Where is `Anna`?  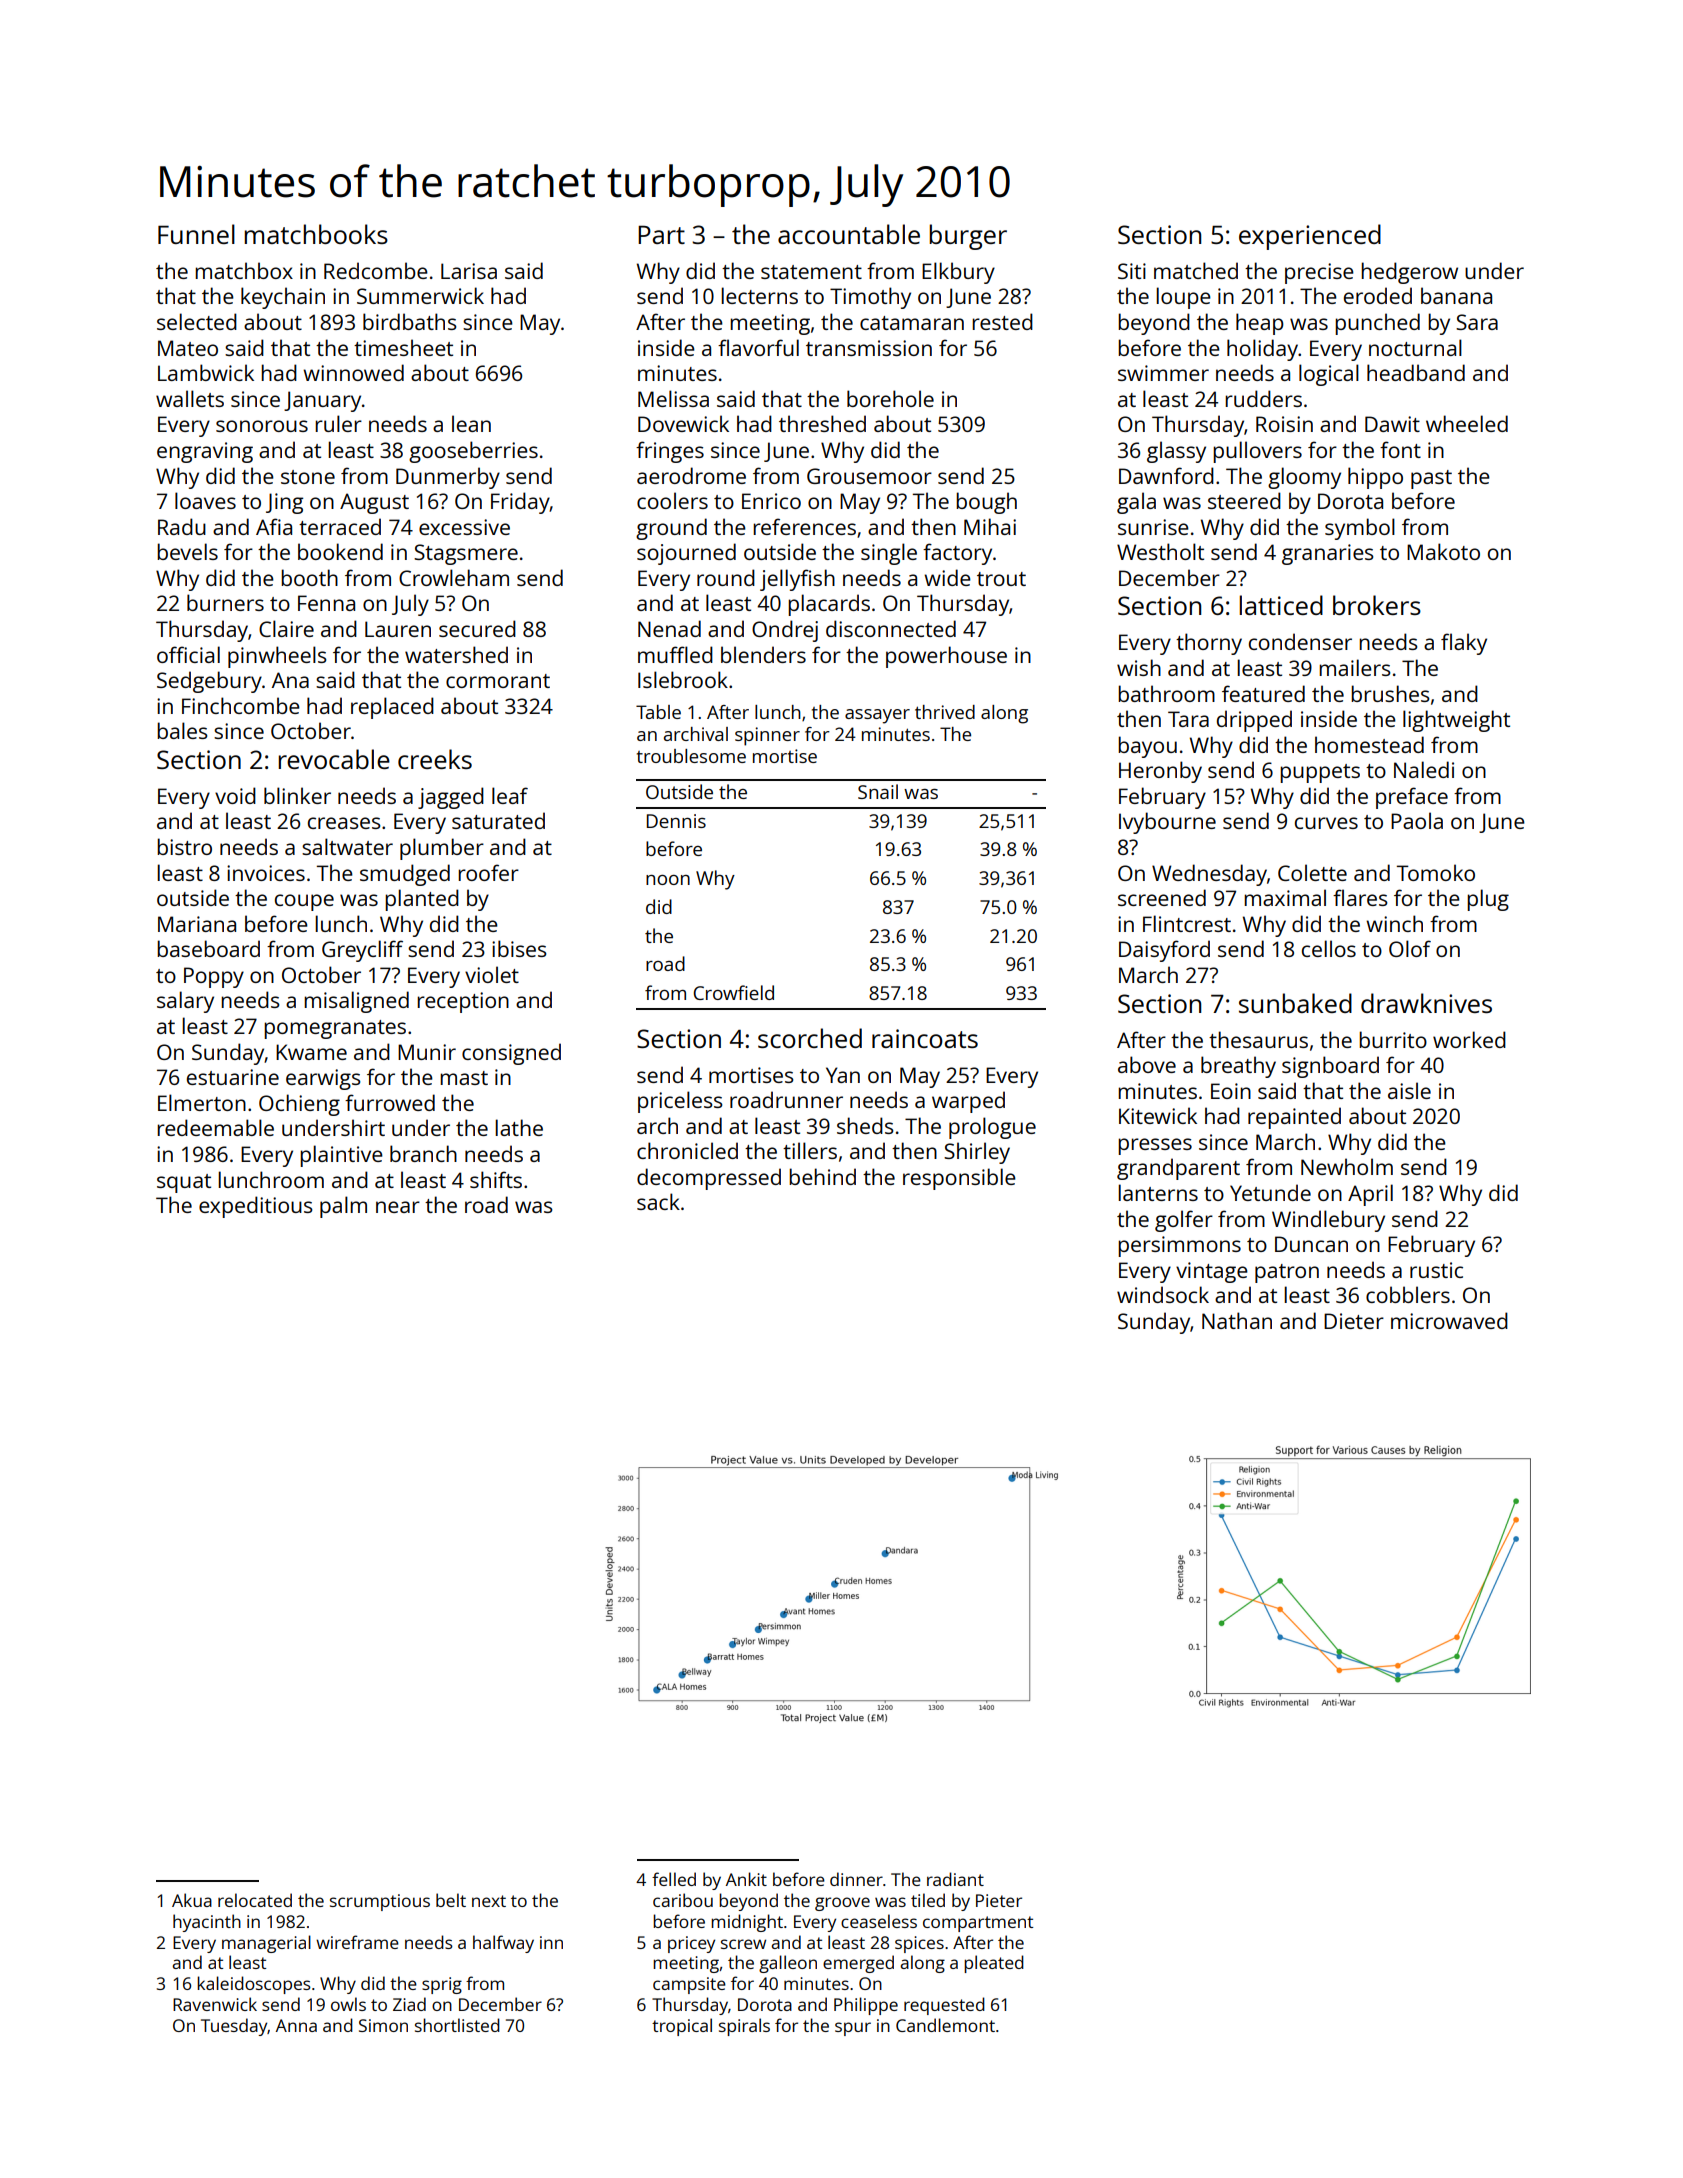 Anna is located at coordinates (296, 2025).
